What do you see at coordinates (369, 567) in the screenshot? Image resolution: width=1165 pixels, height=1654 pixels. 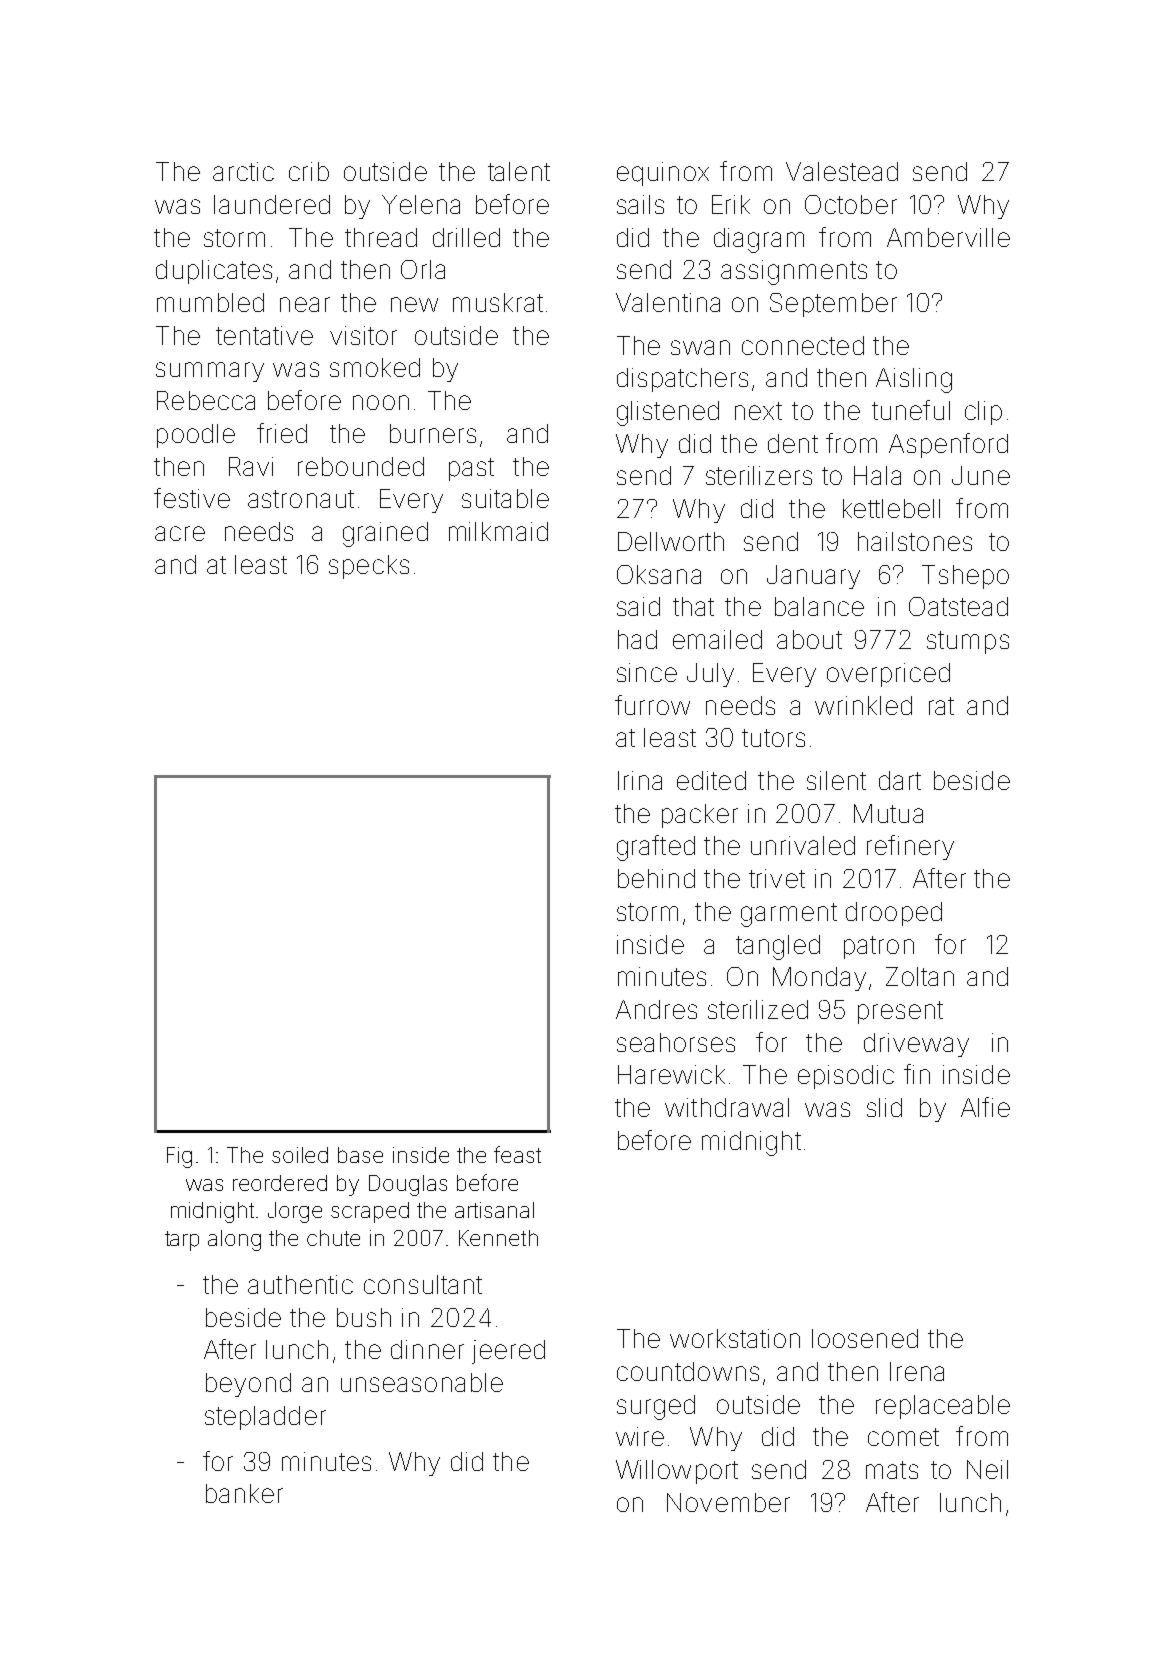 I see `specks` at bounding box center [369, 567].
